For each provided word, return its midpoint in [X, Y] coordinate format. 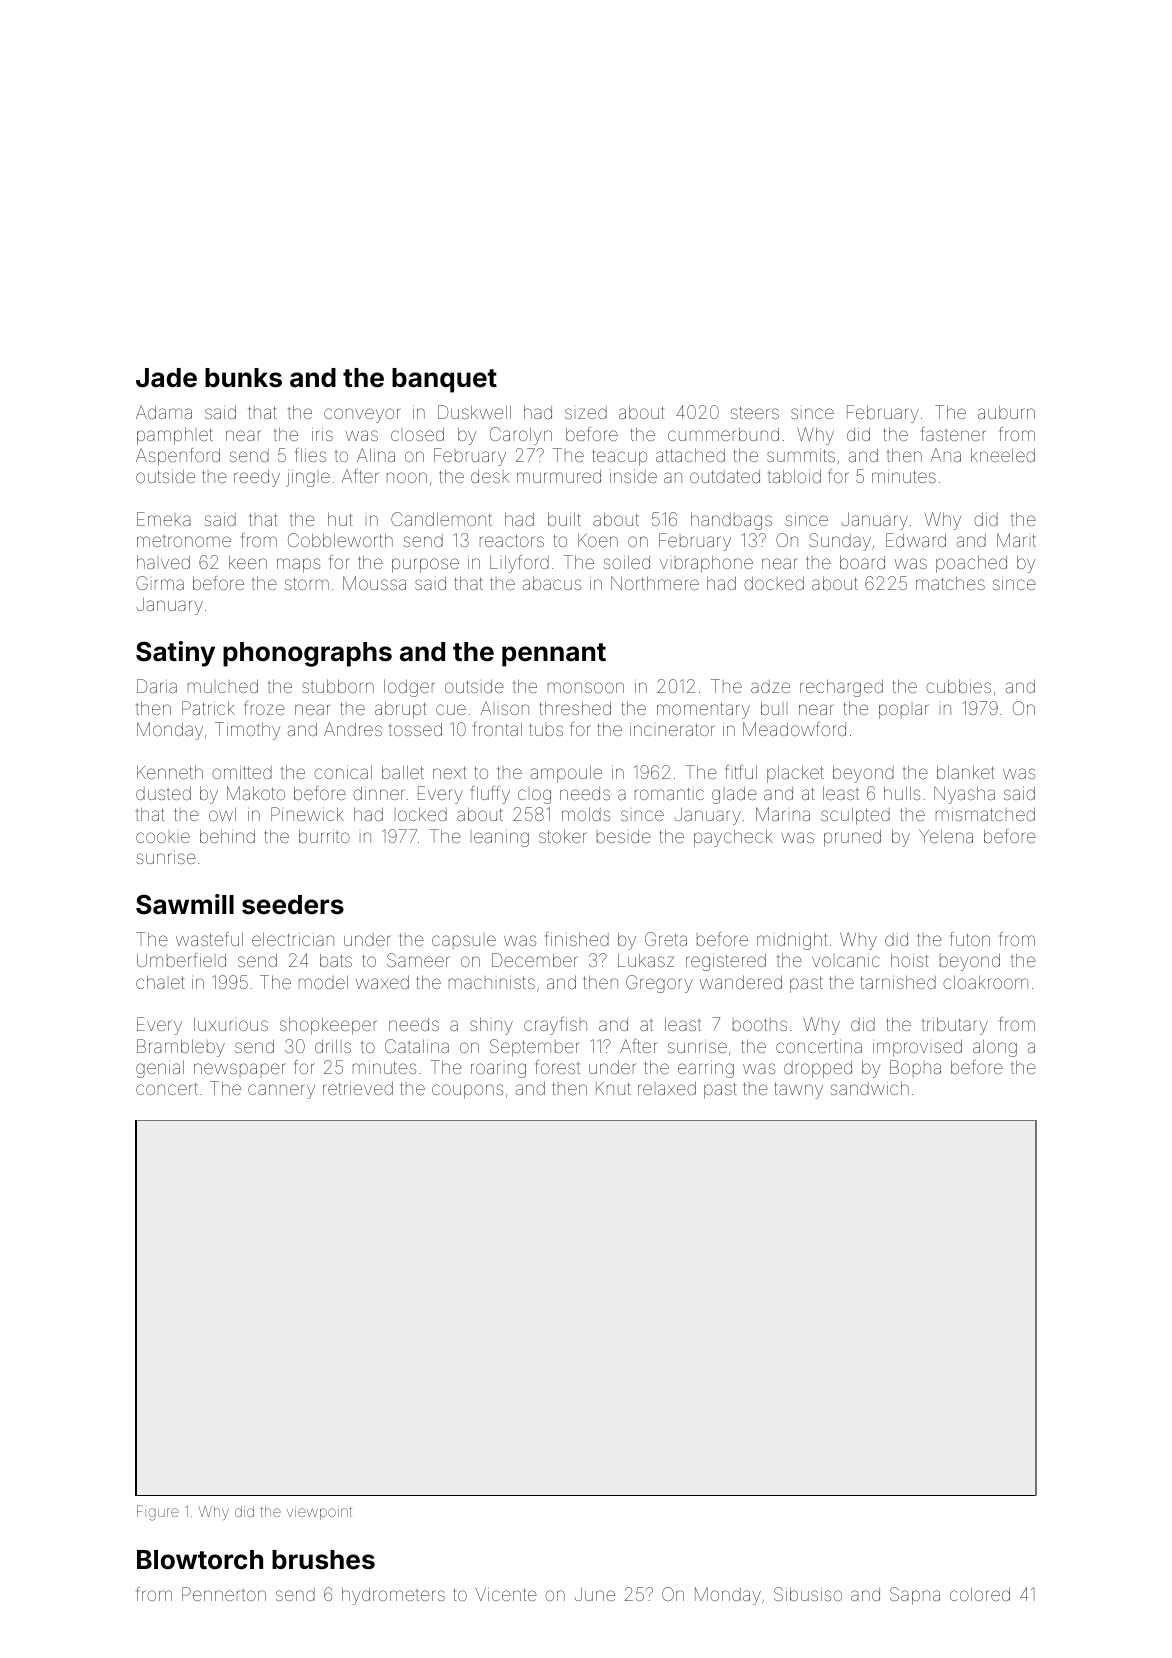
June [594, 1594]
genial [160, 1069]
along [995, 1048]
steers [755, 412]
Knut [613, 1088]
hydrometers [393, 1596]
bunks [243, 378]
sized [586, 412]
